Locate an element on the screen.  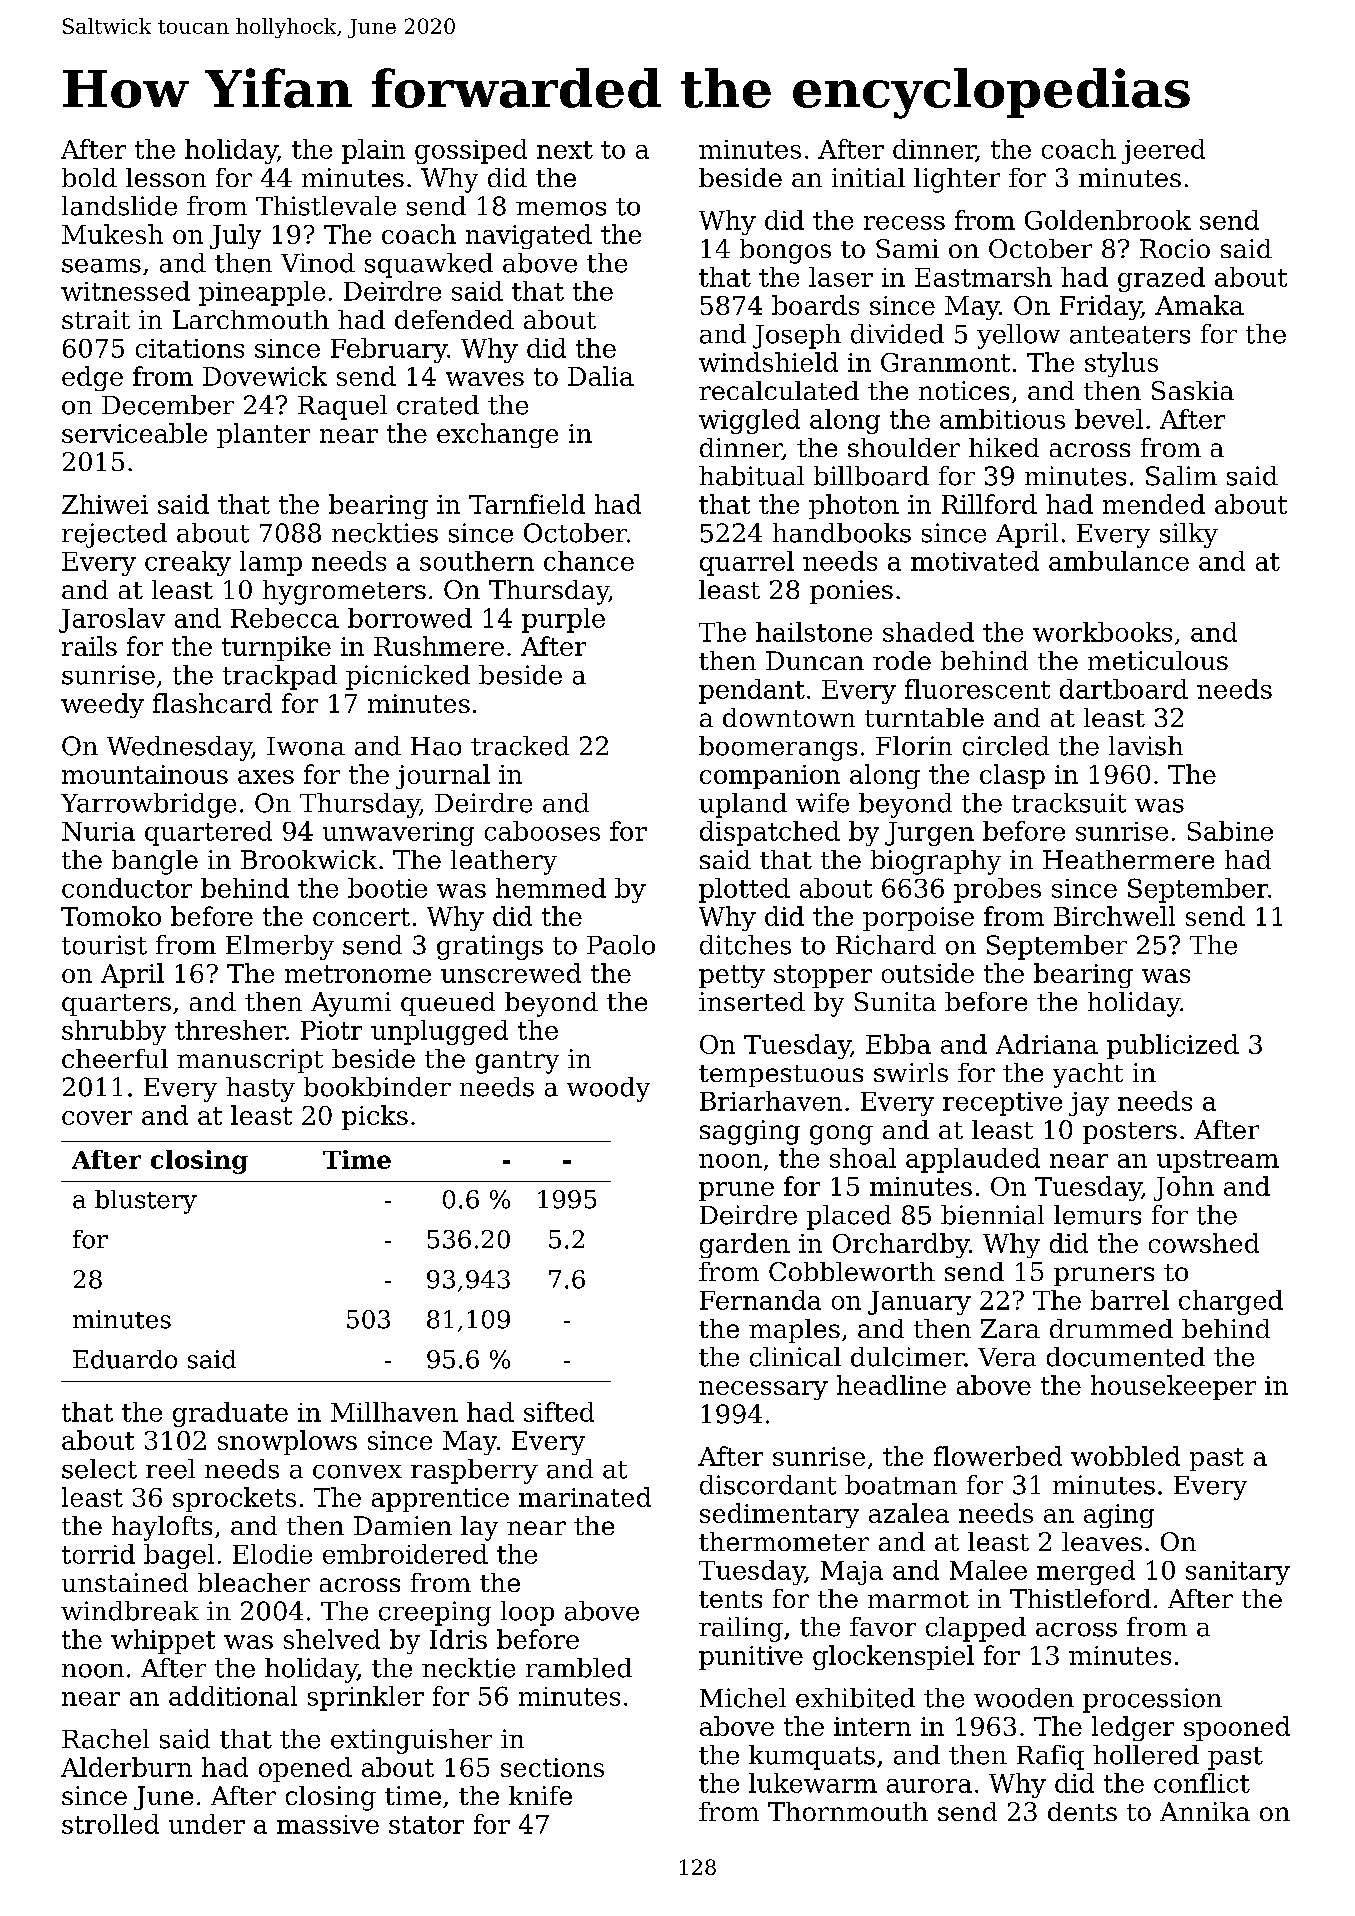
hasty is located at coordinates (260, 1089).
